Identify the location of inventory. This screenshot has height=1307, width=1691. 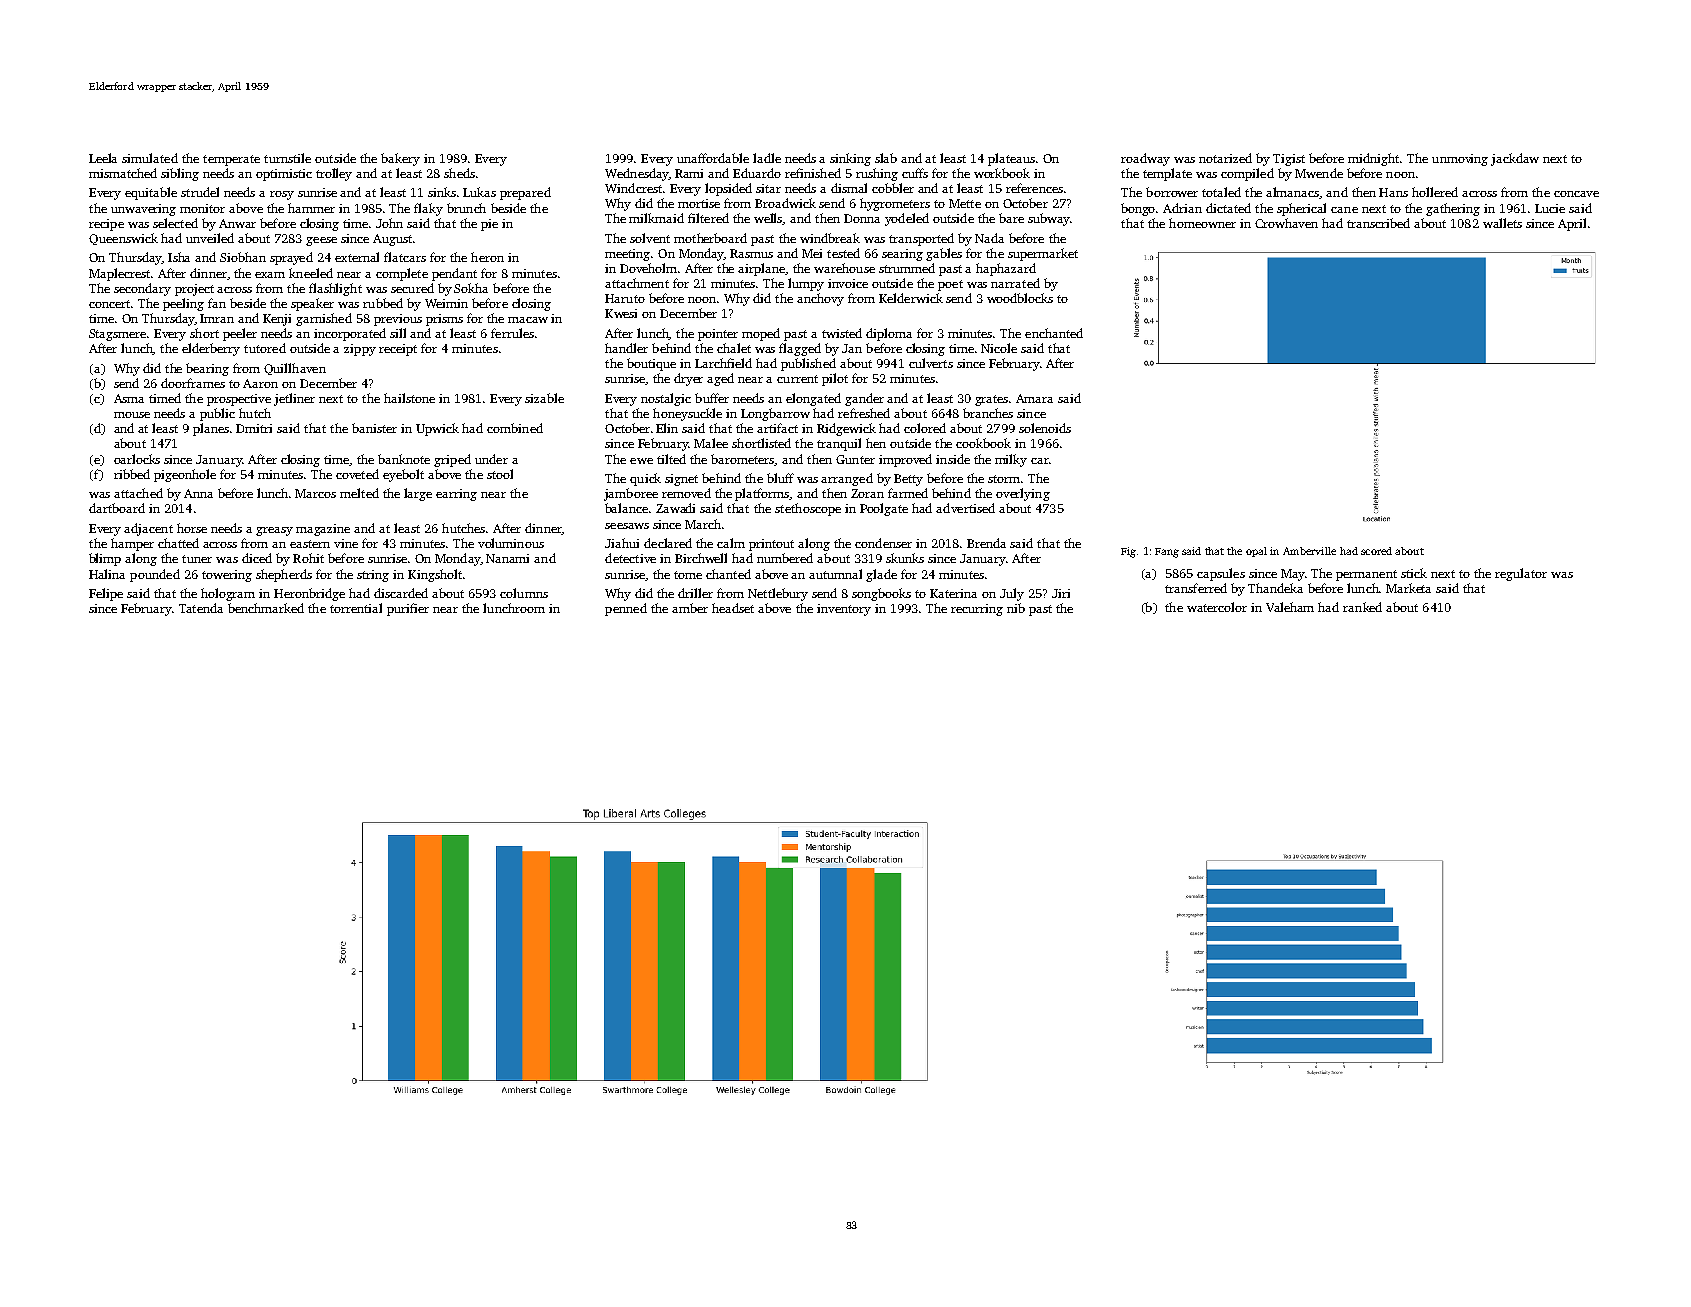
(844, 610).
